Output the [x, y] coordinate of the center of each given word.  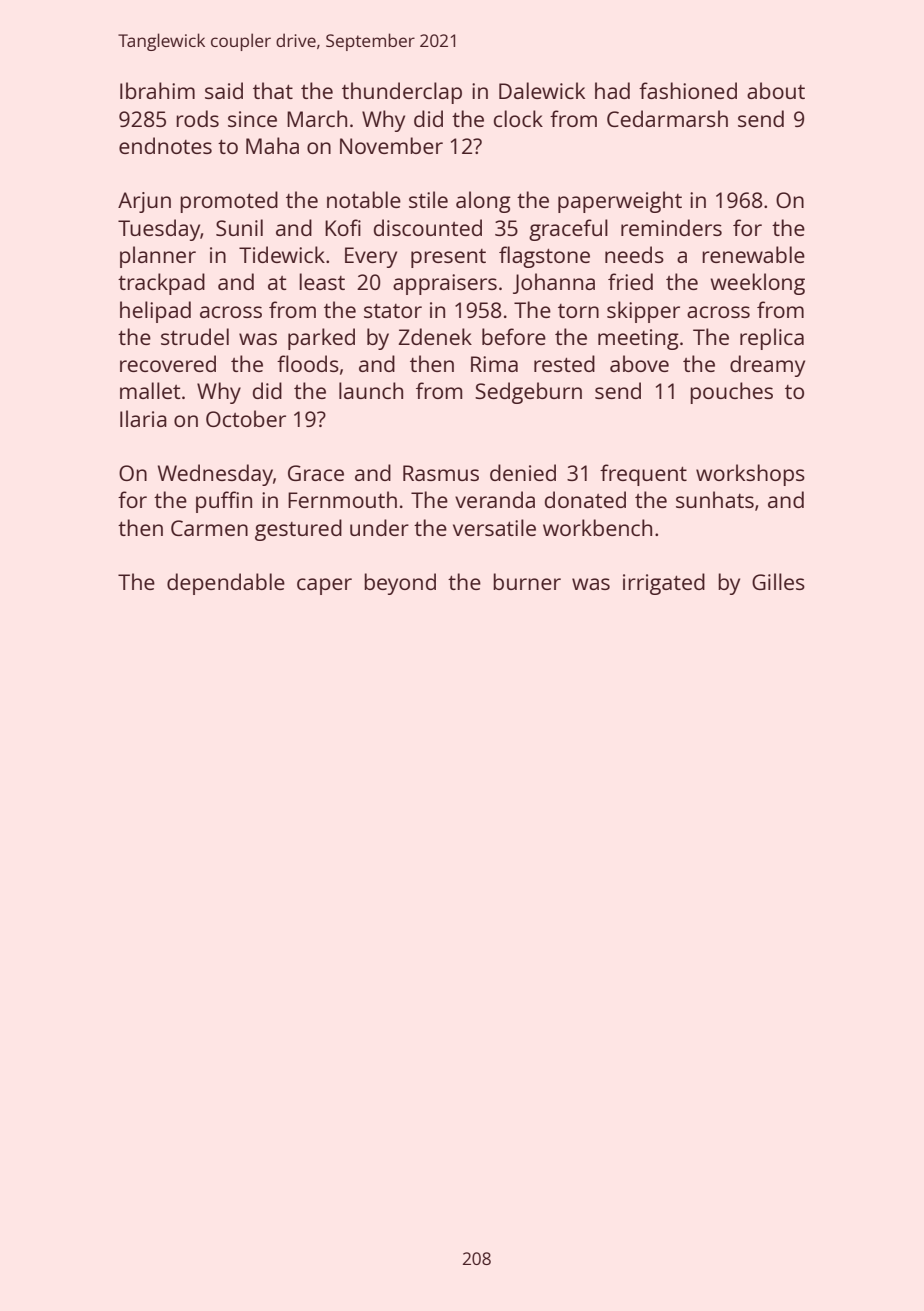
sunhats [715, 499]
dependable [226, 584]
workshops [750, 475]
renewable [753, 254]
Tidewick [282, 254]
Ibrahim [157, 90]
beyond [400, 584]
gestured [298, 530]
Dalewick [542, 90]
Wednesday [215, 475]
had [612, 90]
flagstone [544, 257]
